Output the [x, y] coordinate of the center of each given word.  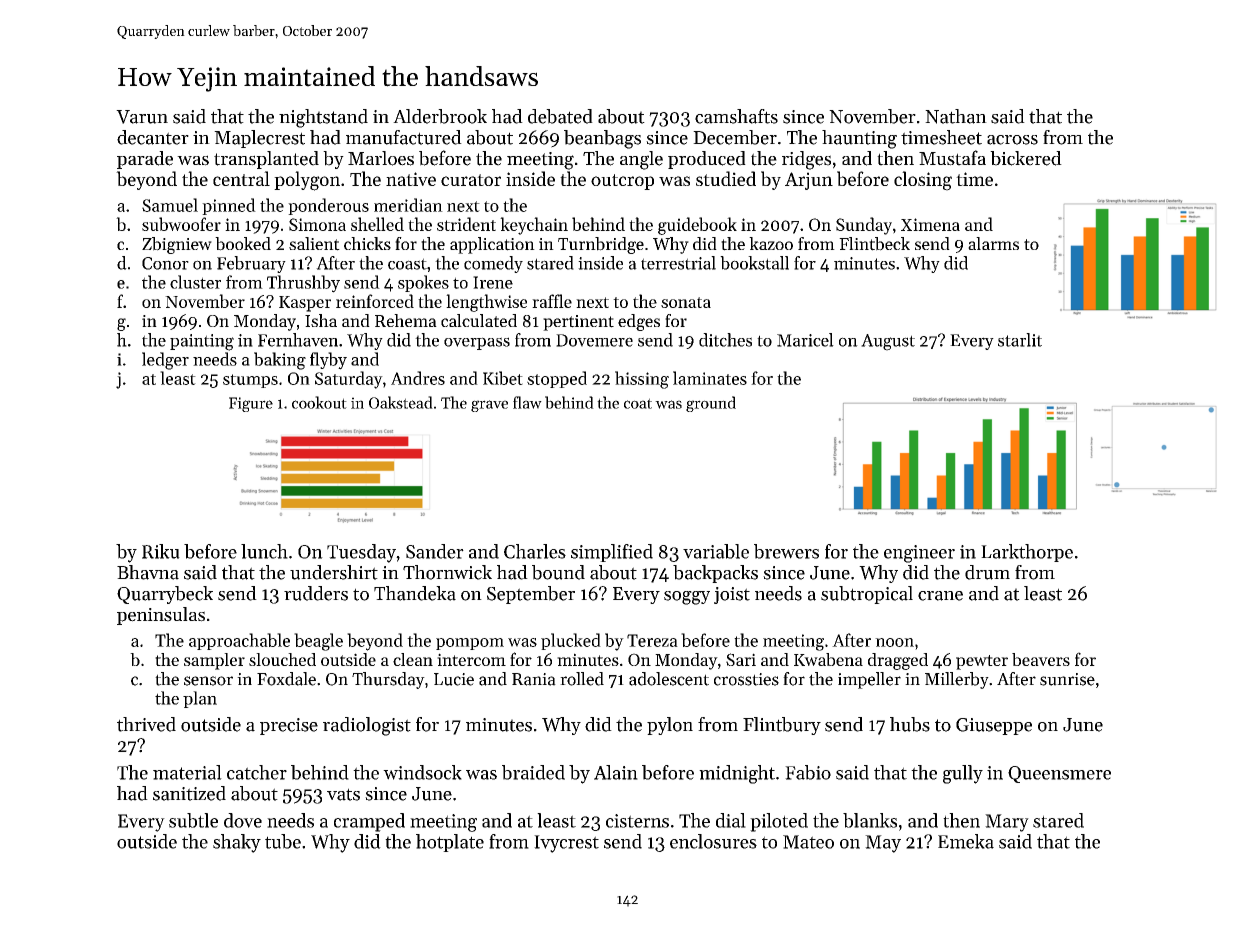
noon [894, 642]
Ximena [930, 224]
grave [489, 406]
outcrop [622, 182]
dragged [898, 661]
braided [533, 772]
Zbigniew [177, 245]
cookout [319, 402]
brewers [786, 551]
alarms [993, 243]
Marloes [381, 158]
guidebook [697, 226]
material [187, 772]
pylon [670, 726]
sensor [208, 681]
